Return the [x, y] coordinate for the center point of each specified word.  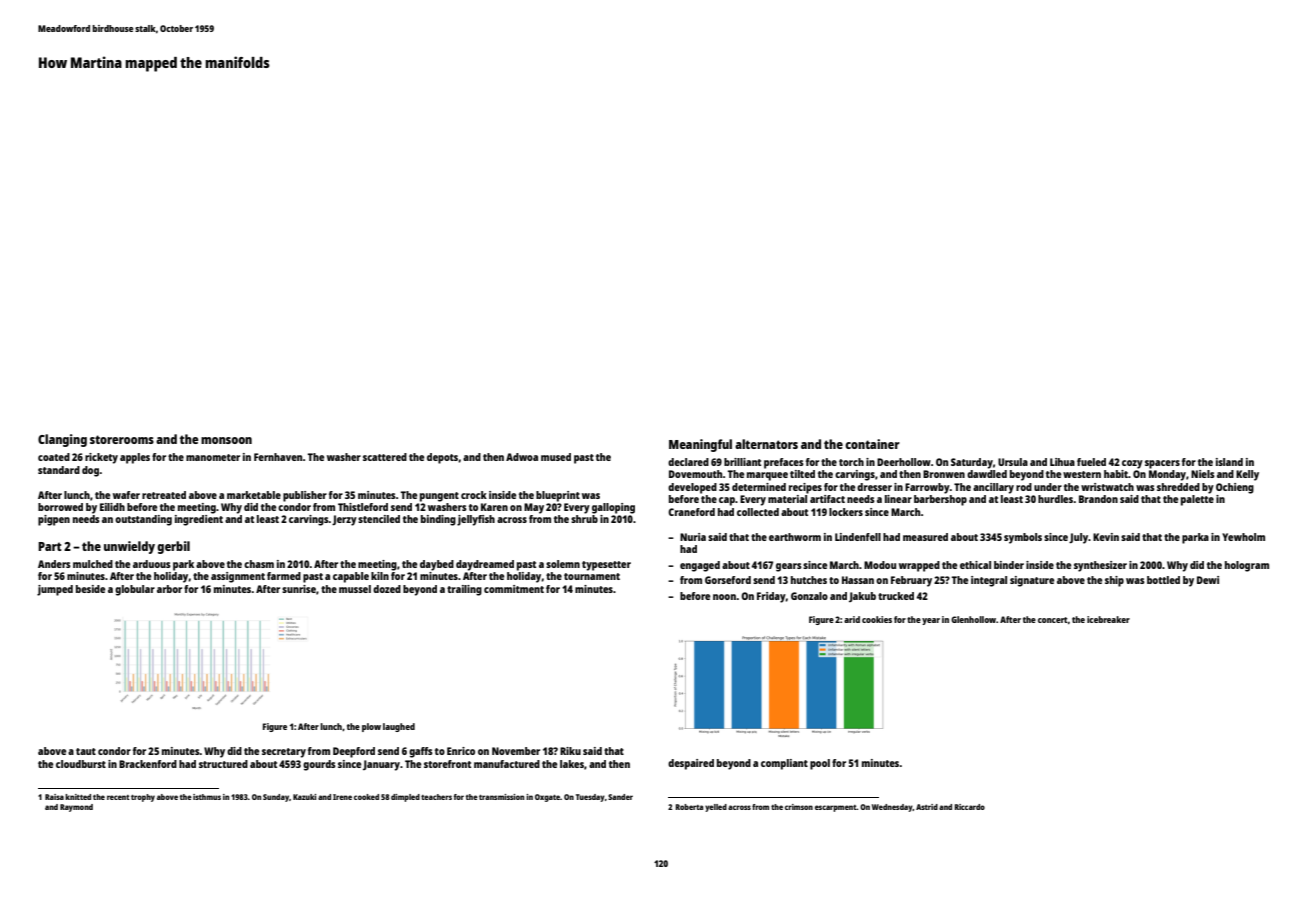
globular [135, 590]
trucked [896, 596]
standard [59, 470]
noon [724, 597]
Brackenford [148, 764]
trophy [143, 798]
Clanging [62, 440]
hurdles [1055, 499]
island [1229, 462]
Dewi [1208, 580]
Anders [54, 564]
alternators [766, 444]
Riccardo [969, 807]
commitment [514, 589]
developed [692, 488]
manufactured [507, 764]
